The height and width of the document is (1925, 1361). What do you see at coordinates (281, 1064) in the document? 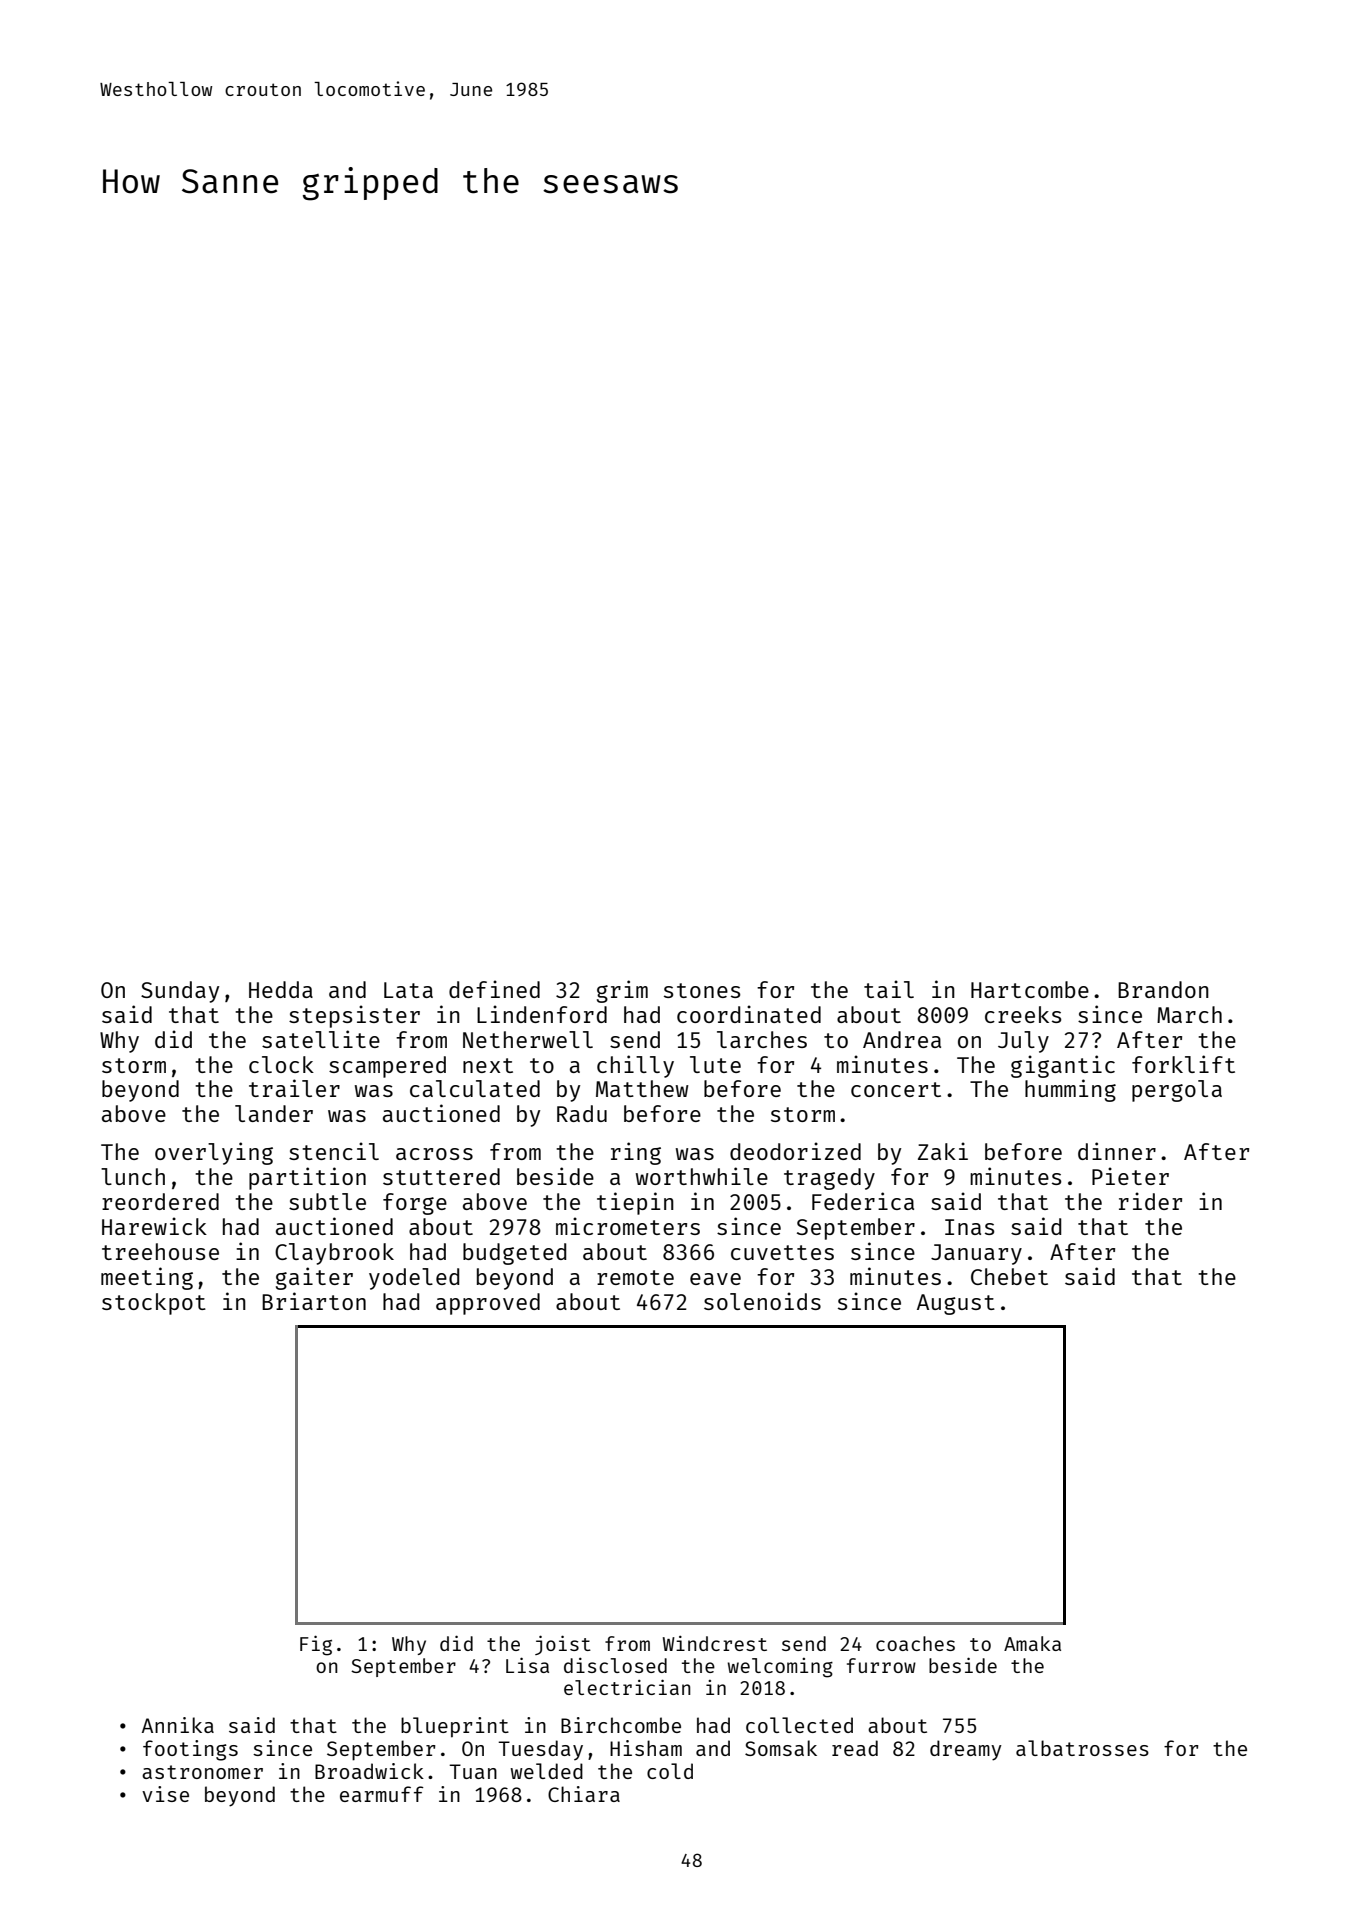
I see `clock` at bounding box center [281, 1064].
